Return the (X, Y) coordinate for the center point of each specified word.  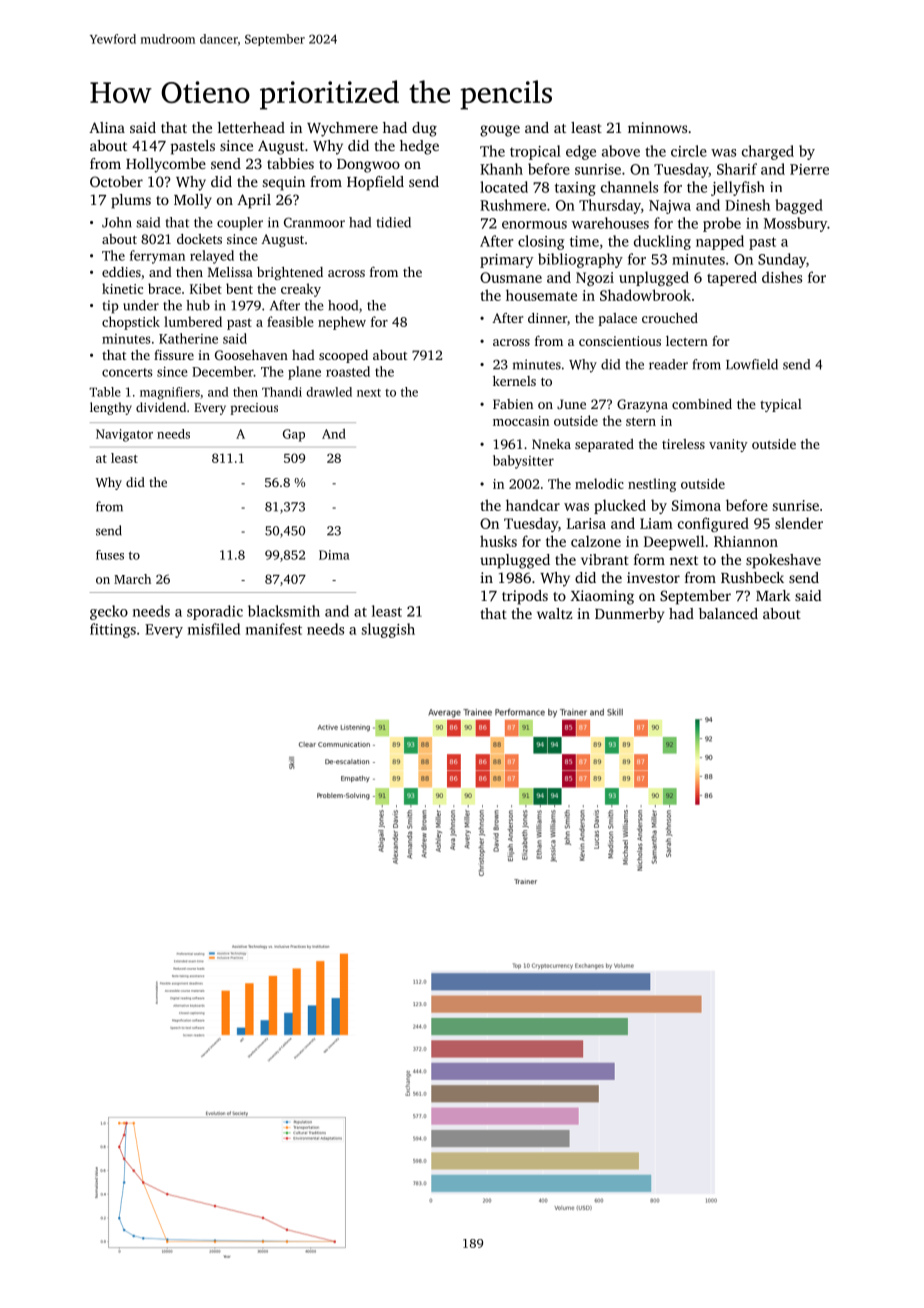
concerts (127, 372)
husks (498, 541)
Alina (107, 127)
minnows (657, 127)
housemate (541, 295)
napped (720, 242)
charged (768, 152)
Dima (334, 555)
